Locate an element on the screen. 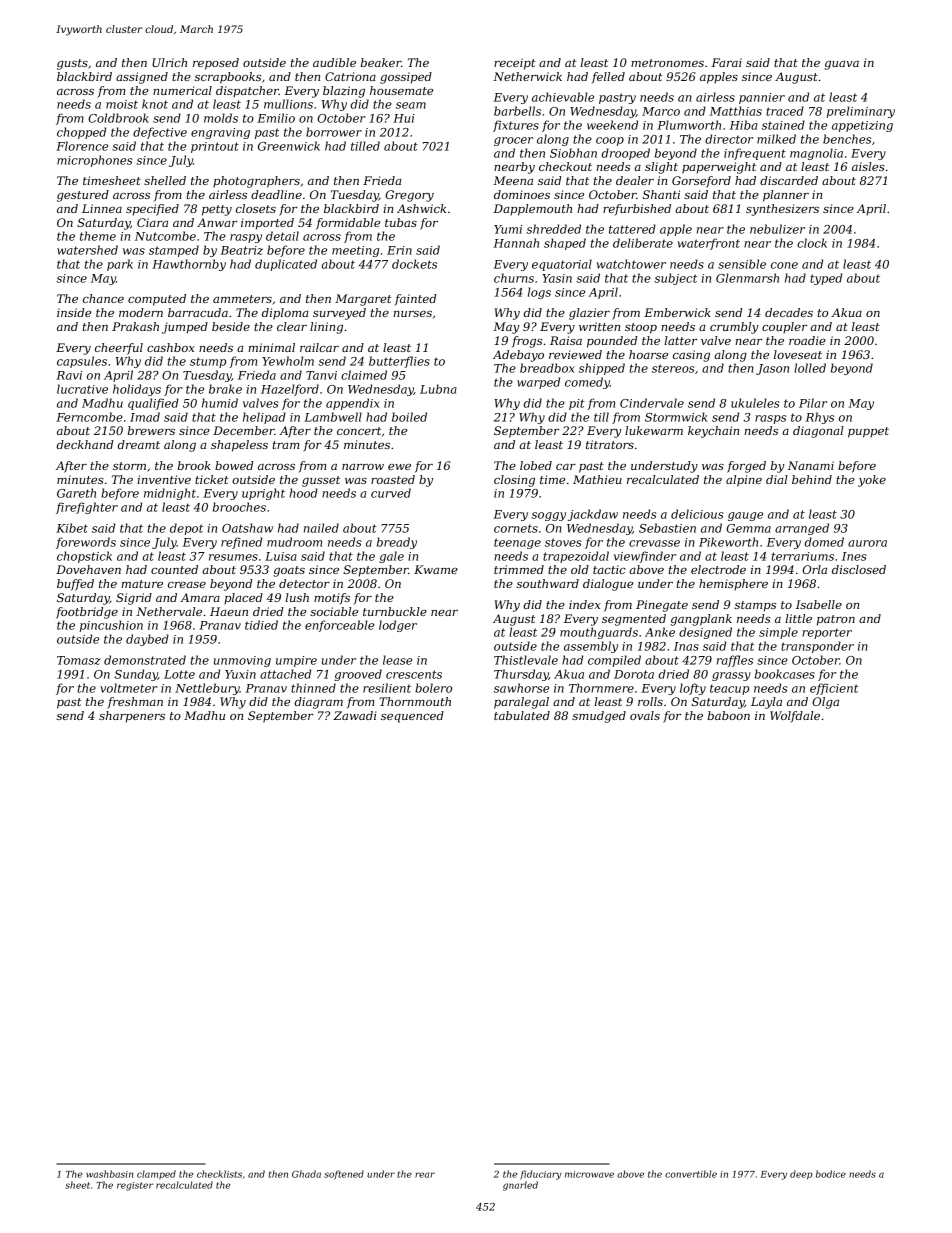  reviewed is located at coordinates (575, 354).
